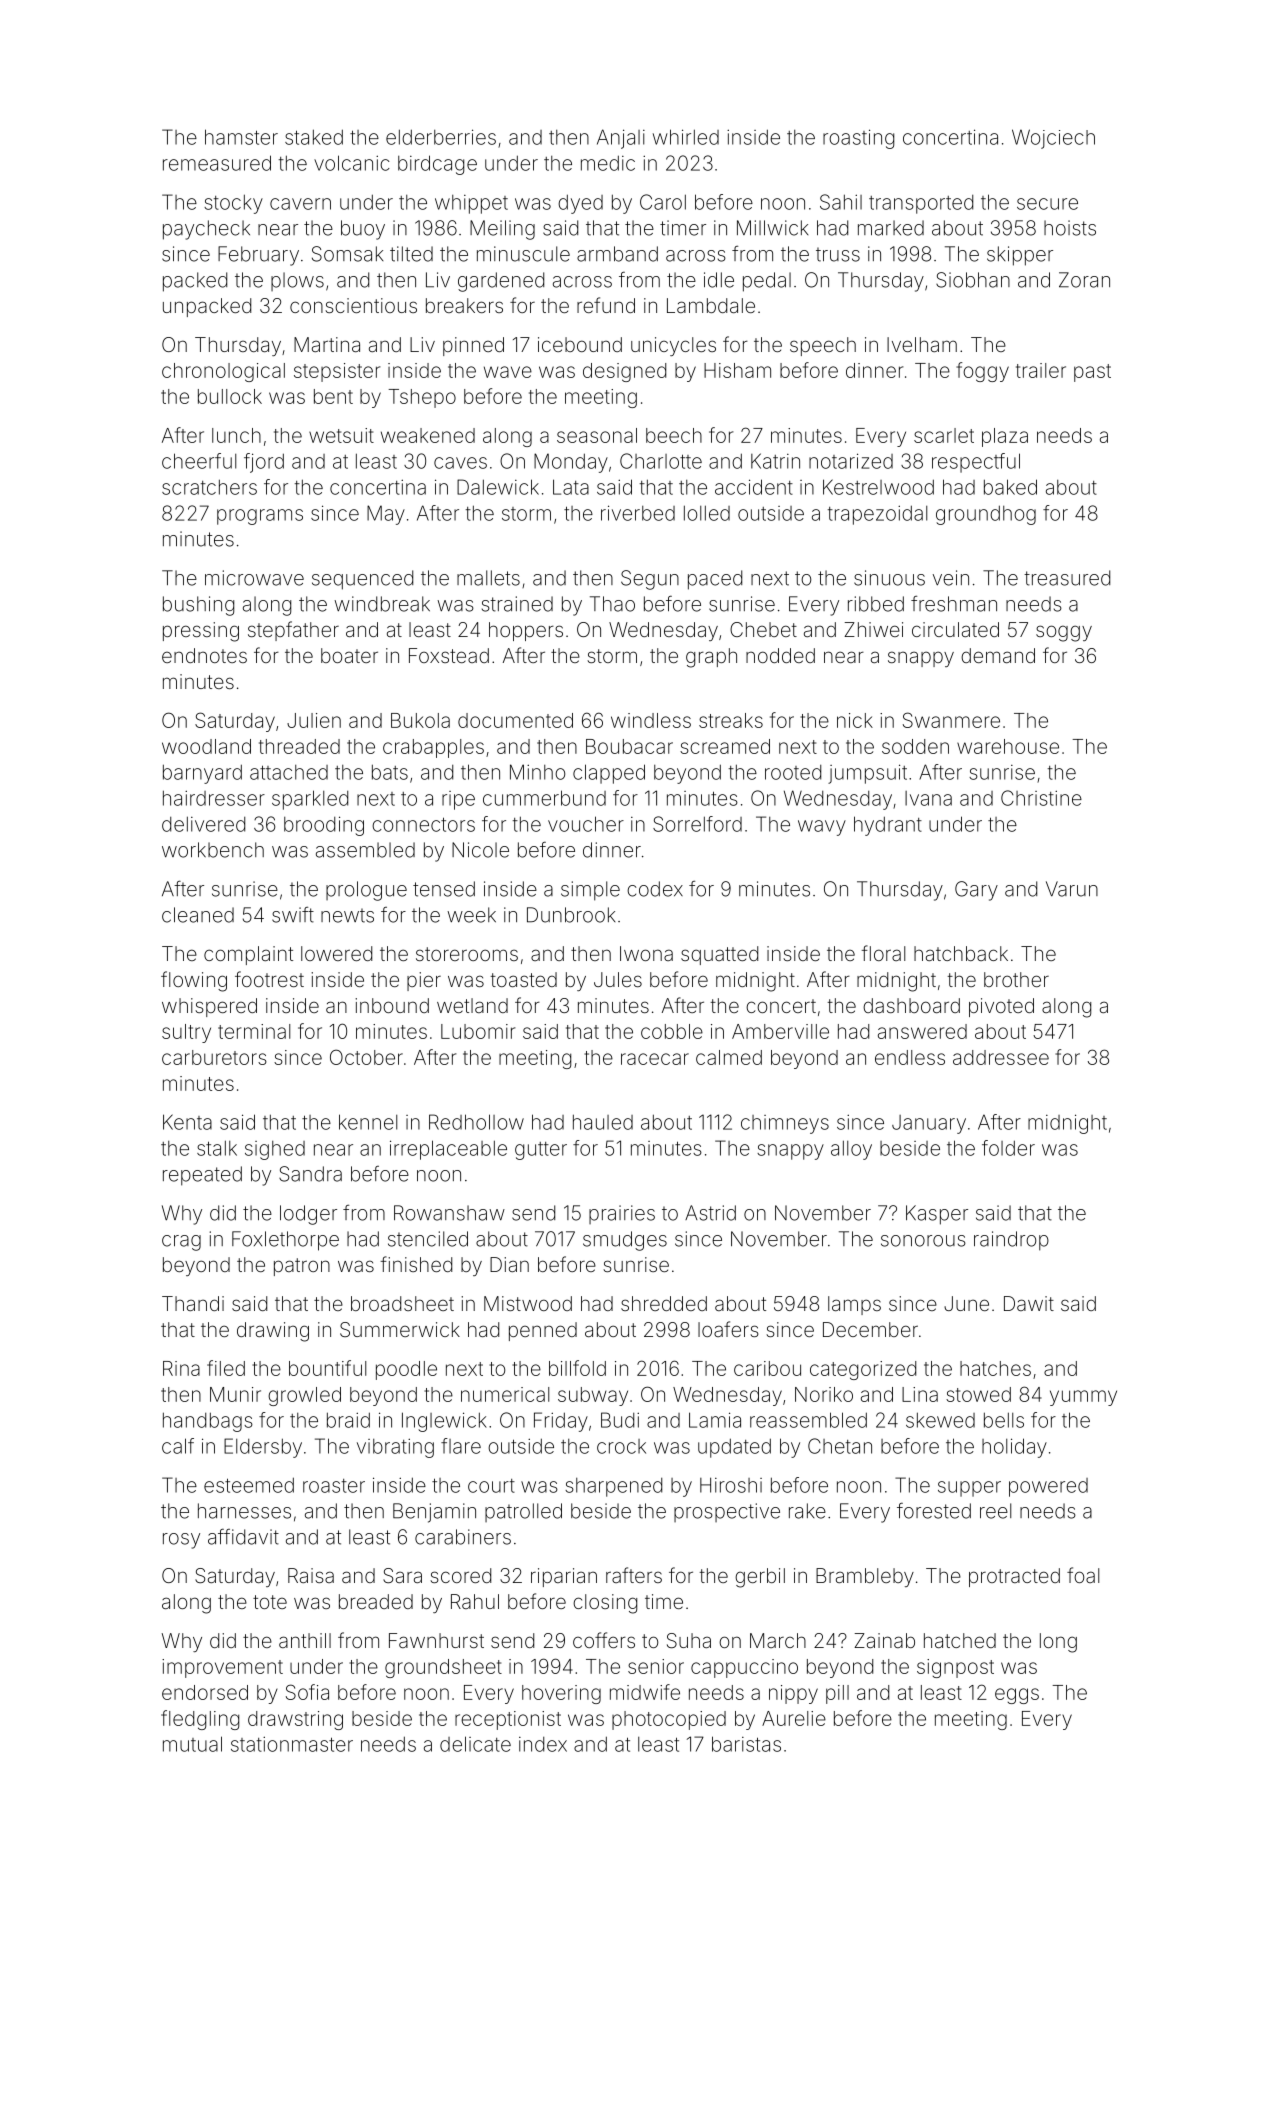  What do you see at coordinates (1041, 798) in the document?
I see `Christine` at bounding box center [1041, 798].
